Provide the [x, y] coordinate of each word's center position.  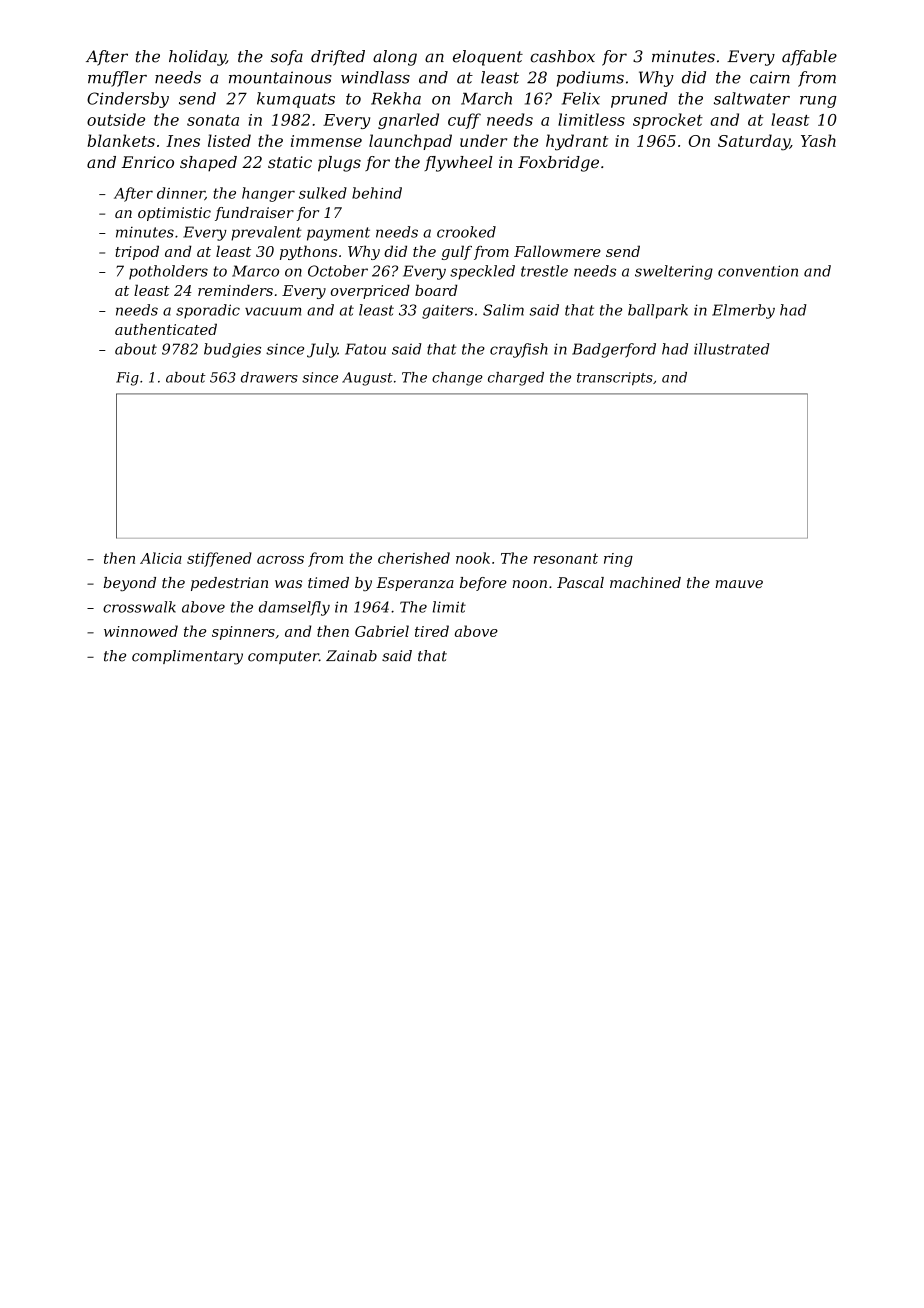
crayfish [519, 350]
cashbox [562, 56]
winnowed [141, 631]
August [367, 379]
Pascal [580, 582]
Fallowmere [557, 251]
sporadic [208, 311]
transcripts [615, 379]
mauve [739, 584]
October [338, 271]
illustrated [732, 349]
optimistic [174, 214]
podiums [590, 79]
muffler [117, 79]
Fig [127, 379]
